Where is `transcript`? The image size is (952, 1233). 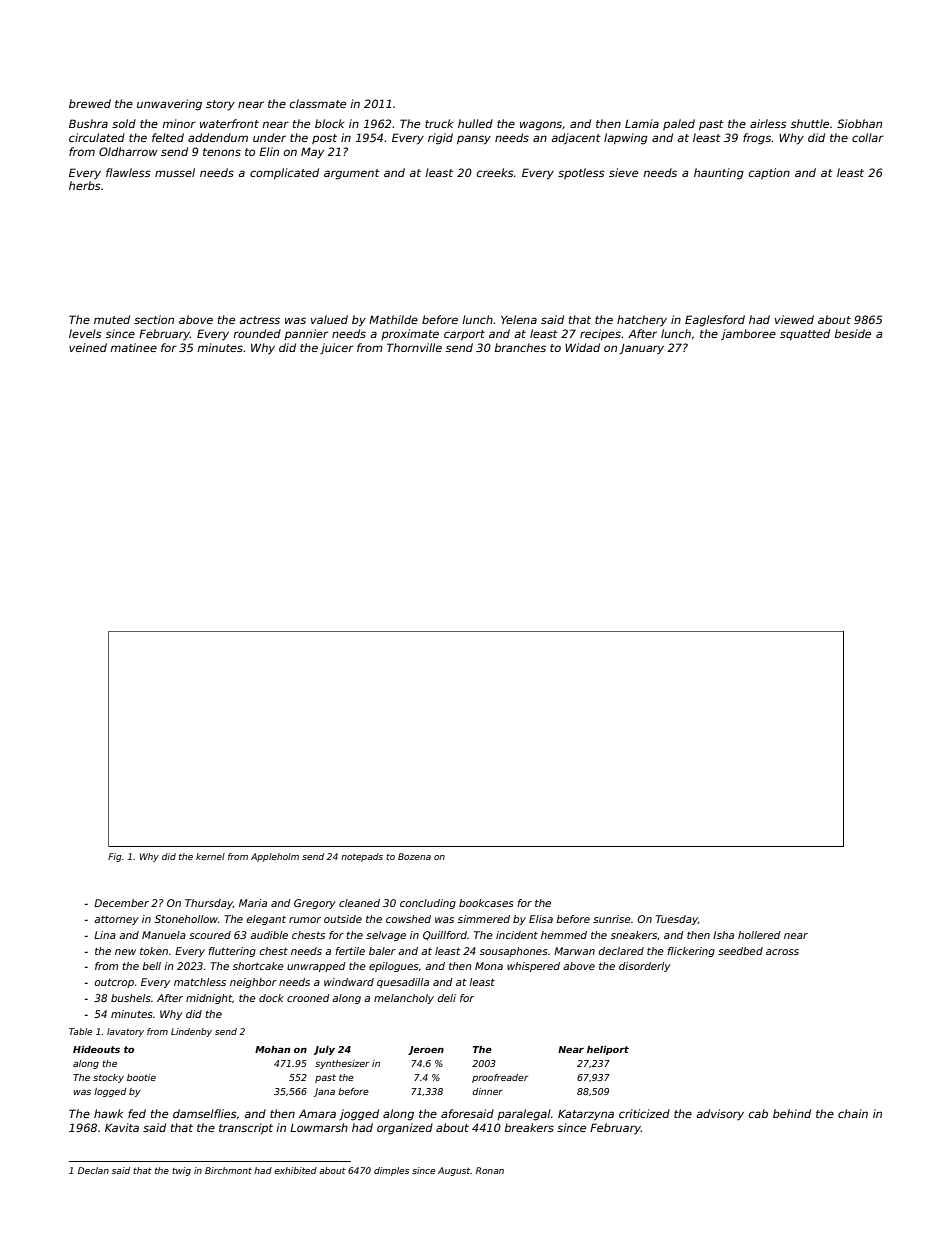 transcript is located at coordinates (246, 1128).
